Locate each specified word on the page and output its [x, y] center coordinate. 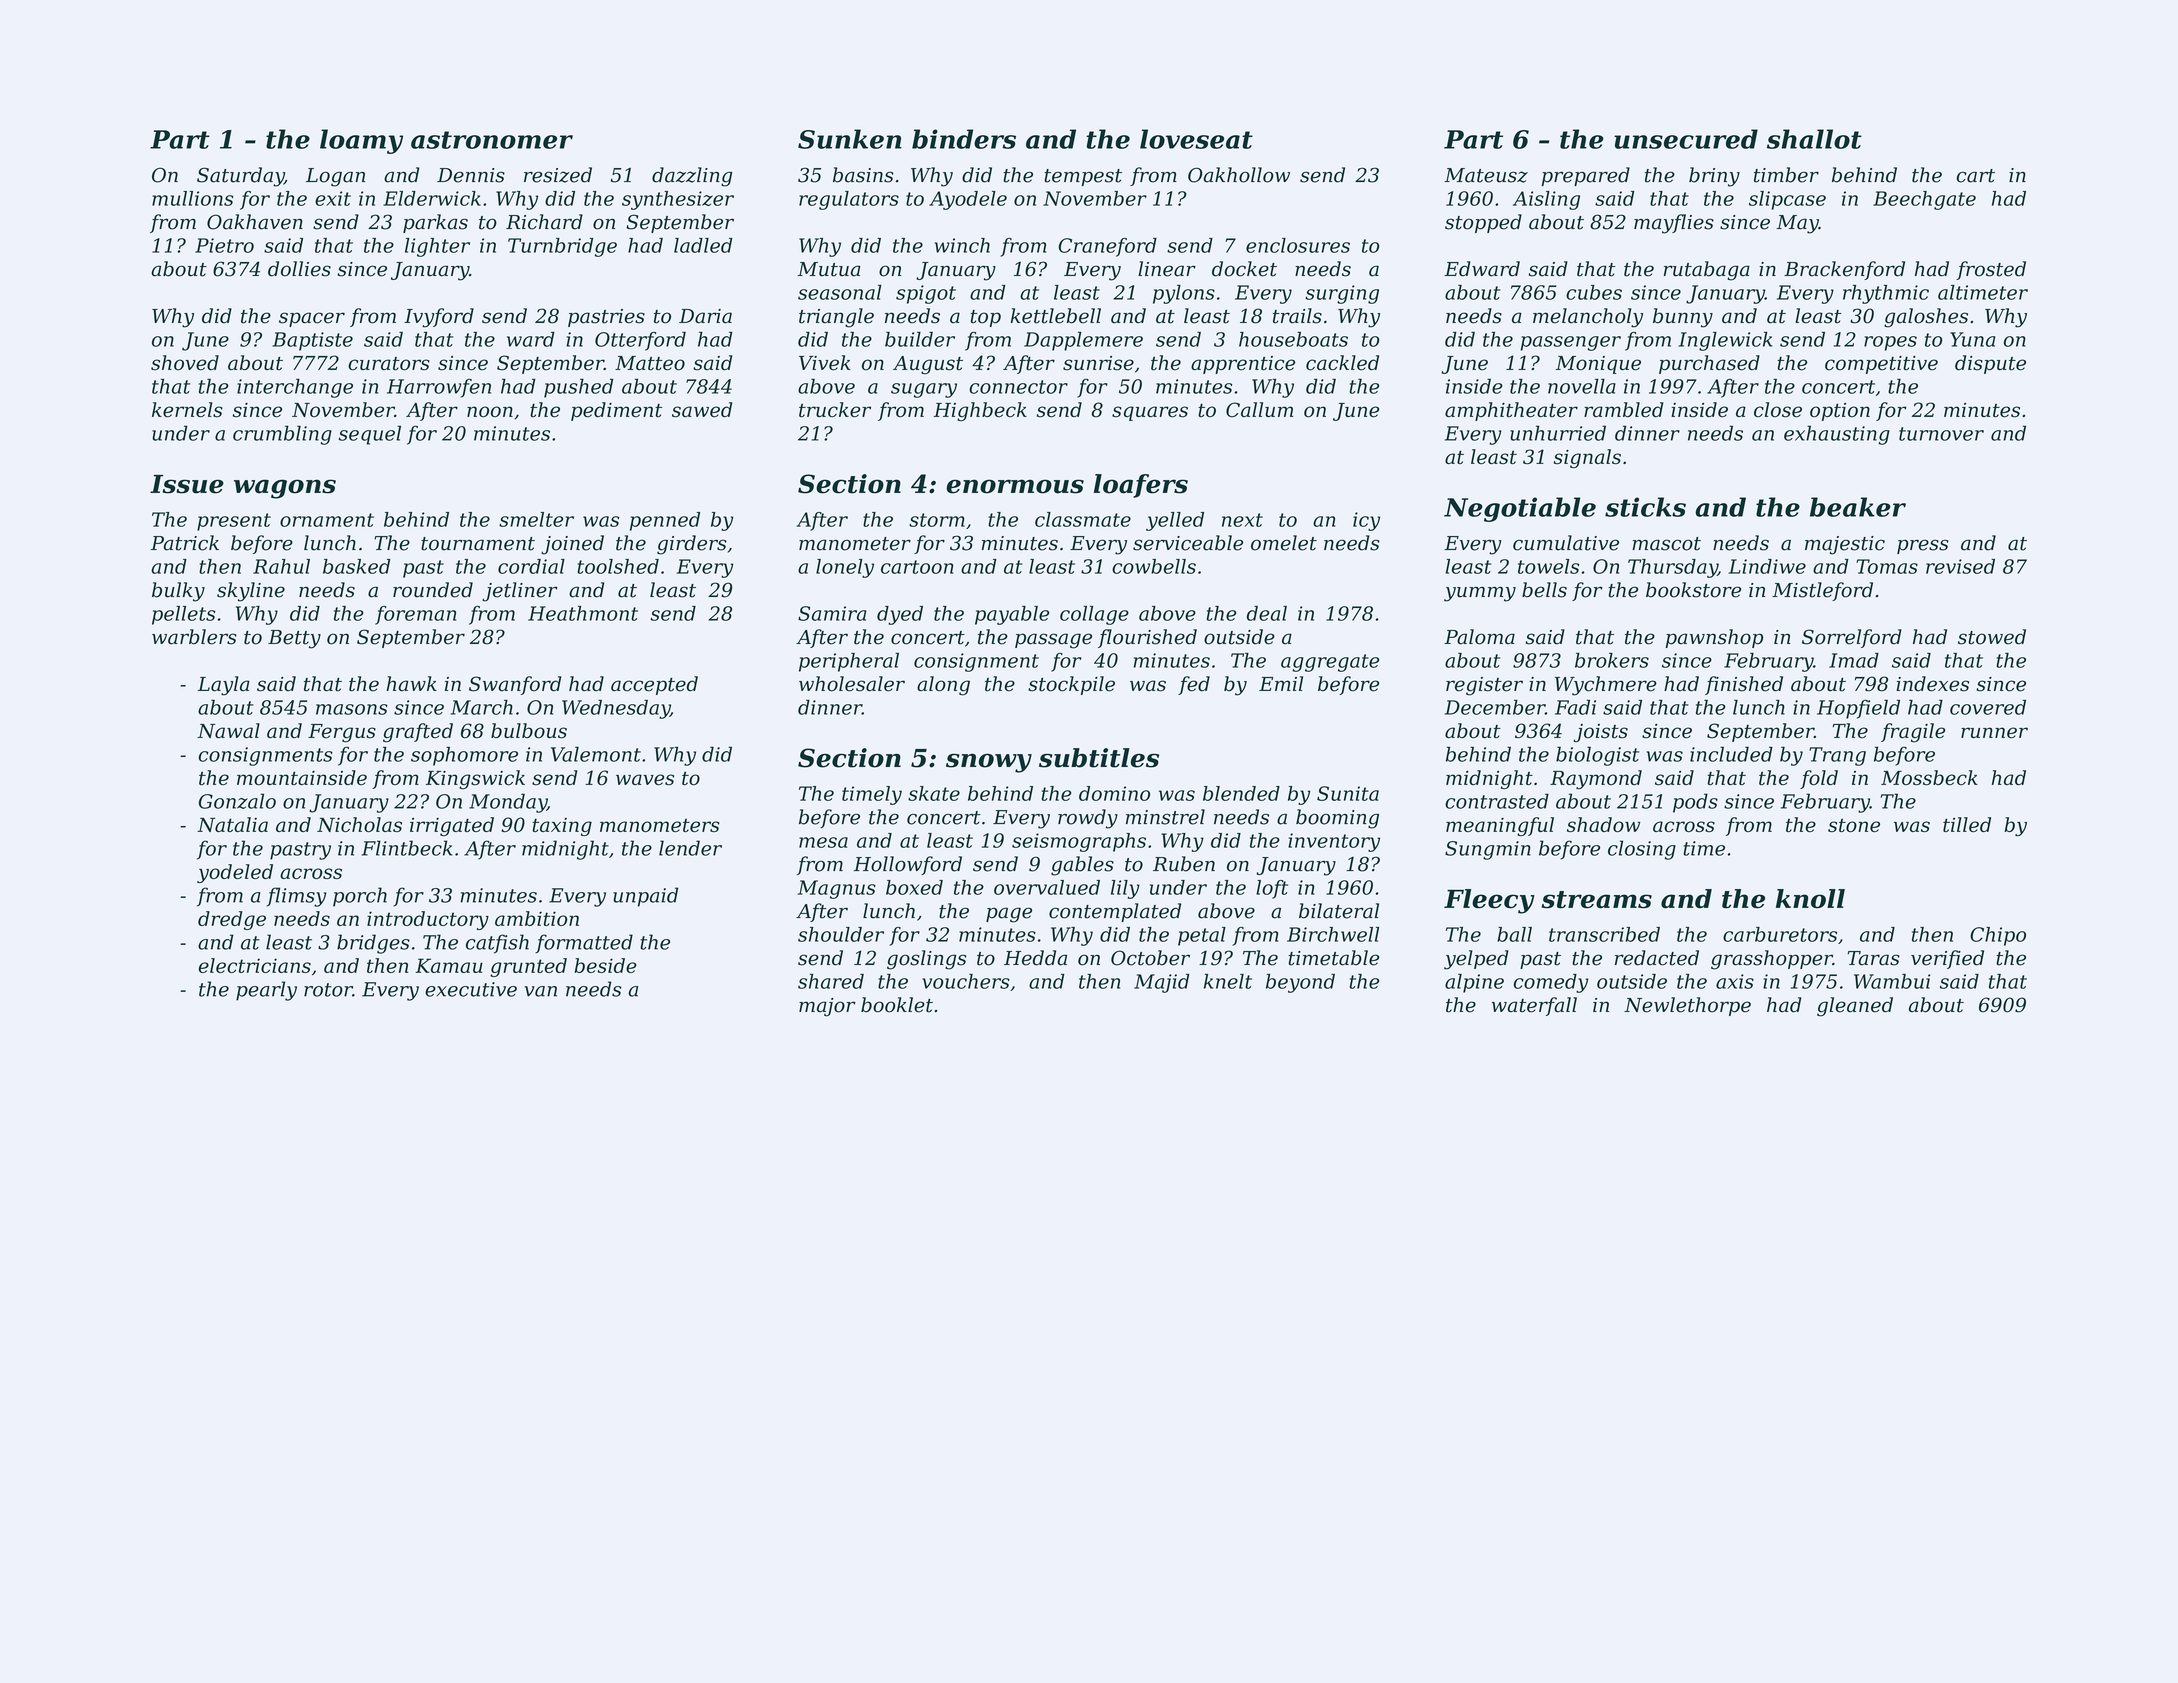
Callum [1259, 409]
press [1923, 546]
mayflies [1674, 224]
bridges [373, 944]
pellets [183, 615]
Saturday [240, 177]
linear [1167, 269]
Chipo [1998, 936]
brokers [1612, 660]
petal [1202, 936]
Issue [187, 484]
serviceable [1188, 543]
